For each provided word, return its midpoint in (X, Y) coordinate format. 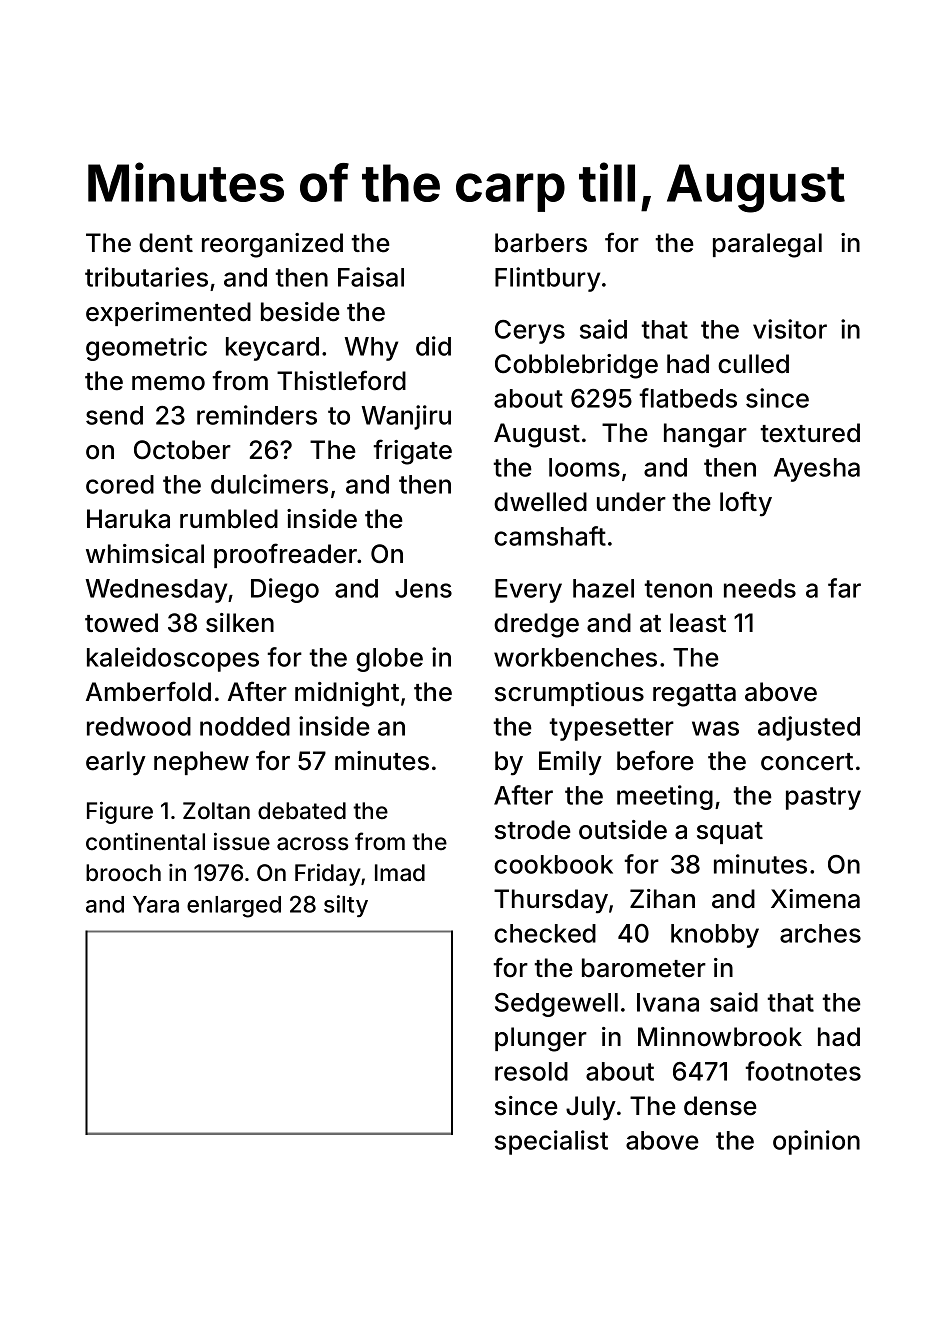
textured (810, 433)
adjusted (809, 728)
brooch (123, 873)
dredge (536, 625)
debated (302, 811)
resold (531, 1071)
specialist (551, 1142)
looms (584, 467)
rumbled (229, 519)
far (844, 588)
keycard (272, 349)
